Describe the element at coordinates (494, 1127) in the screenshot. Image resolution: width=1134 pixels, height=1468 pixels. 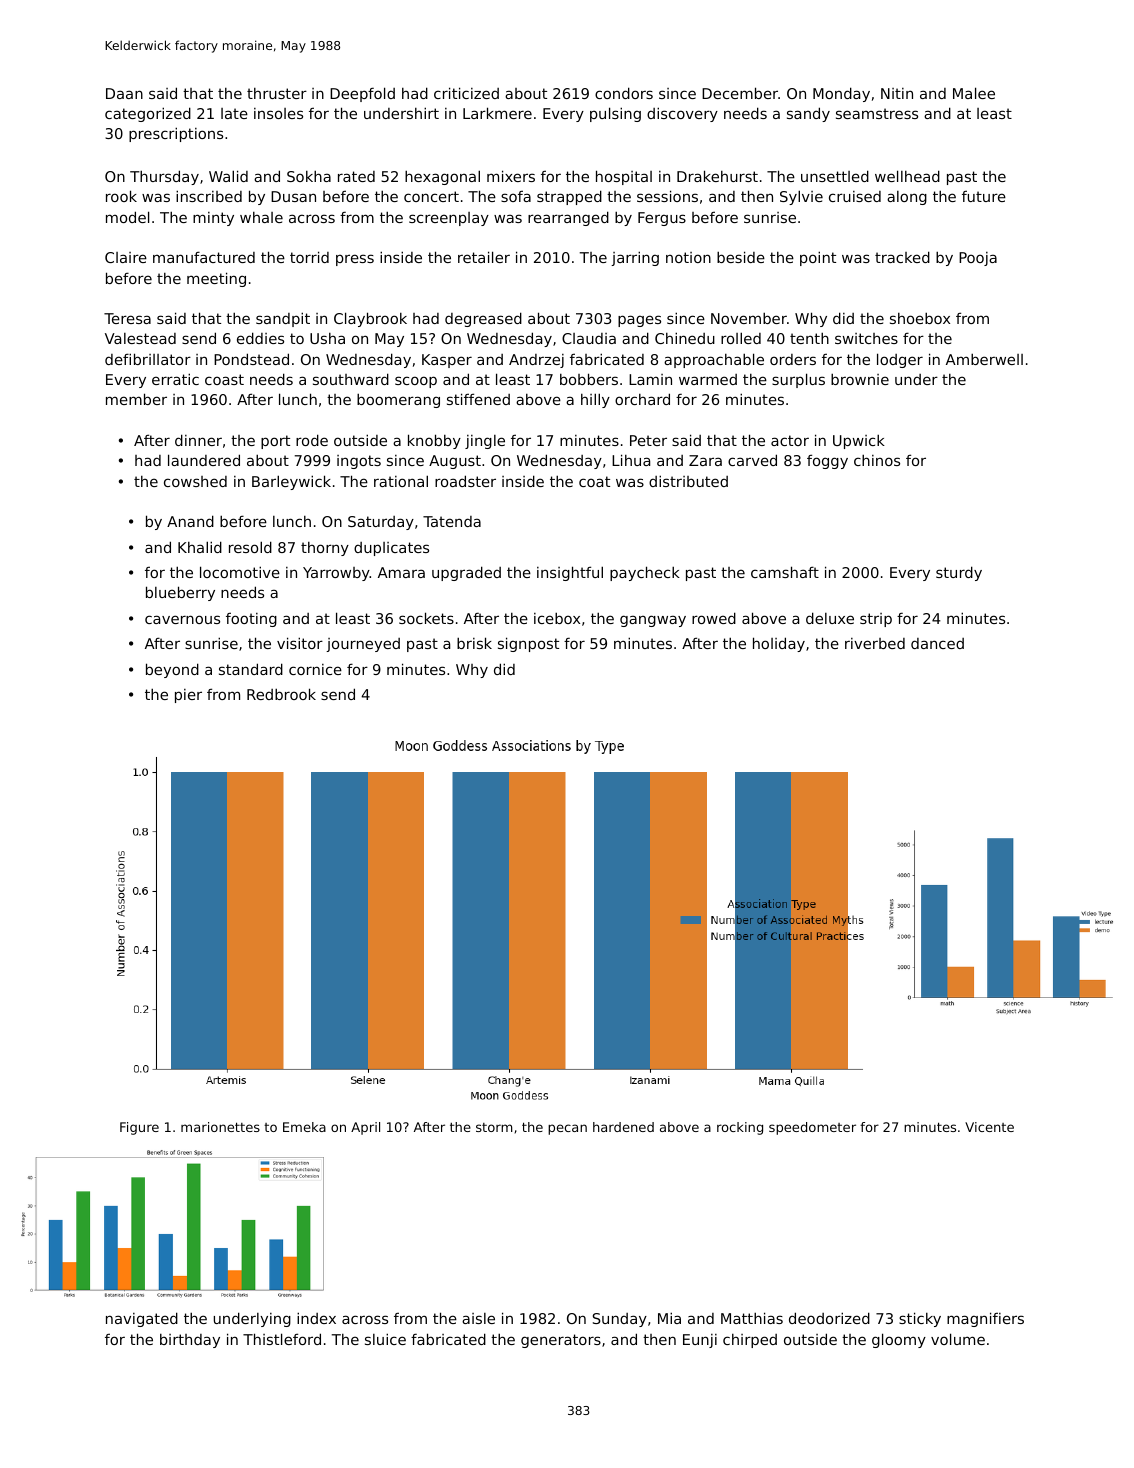
I see `storm` at that location.
